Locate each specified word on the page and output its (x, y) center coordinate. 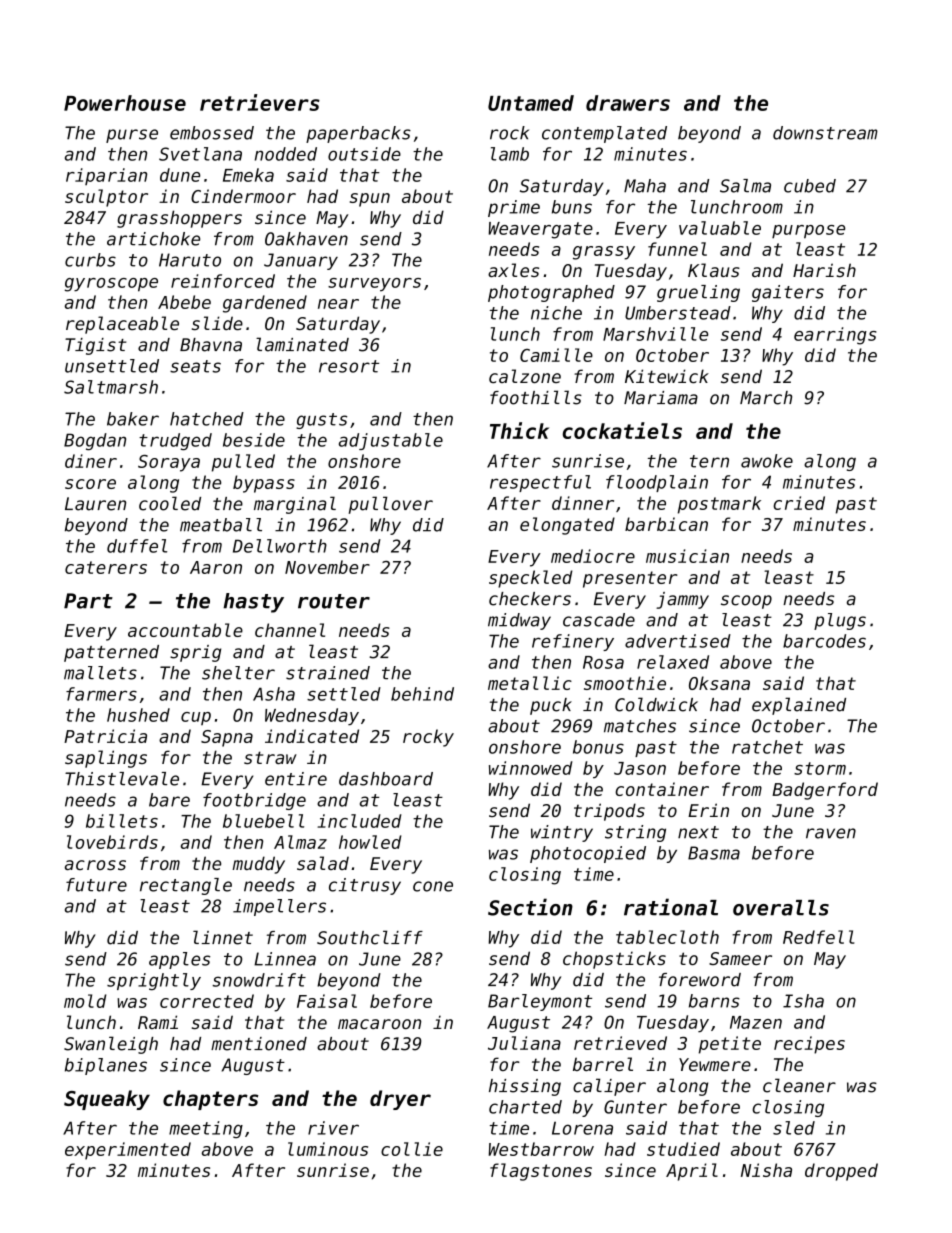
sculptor (106, 198)
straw (270, 757)
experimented (128, 1151)
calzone (525, 376)
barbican (666, 524)
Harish (824, 270)
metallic (530, 683)
